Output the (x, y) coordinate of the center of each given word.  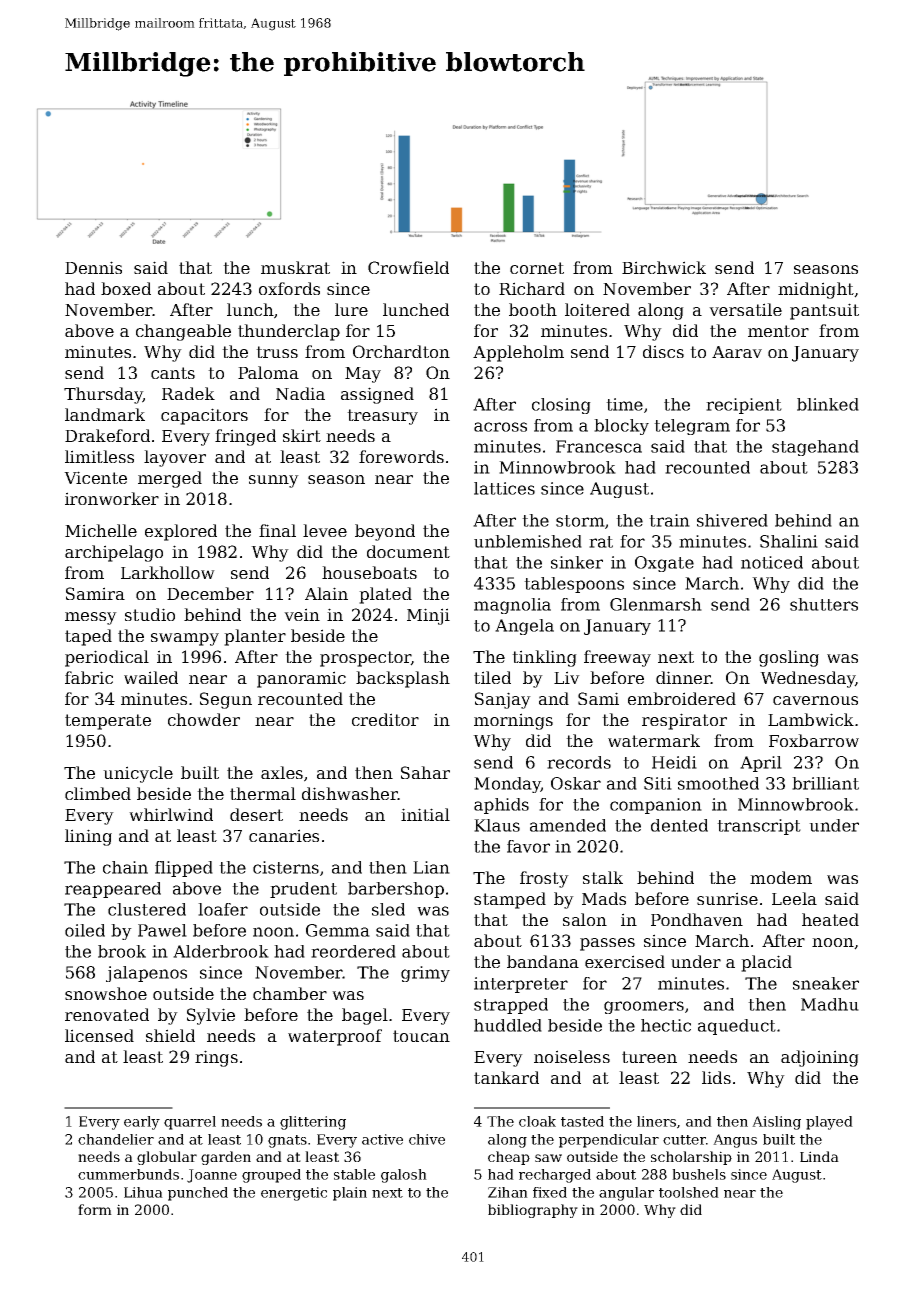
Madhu (830, 1004)
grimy (425, 974)
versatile (745, 309)
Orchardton (401, 351)
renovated (107, 1014)
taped (88, 637)
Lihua (143, 1192)
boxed (126, 288)
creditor (385, 719)
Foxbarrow (814, 740)
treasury (382, 417)
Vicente (95, 477)
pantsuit (824, 311)
